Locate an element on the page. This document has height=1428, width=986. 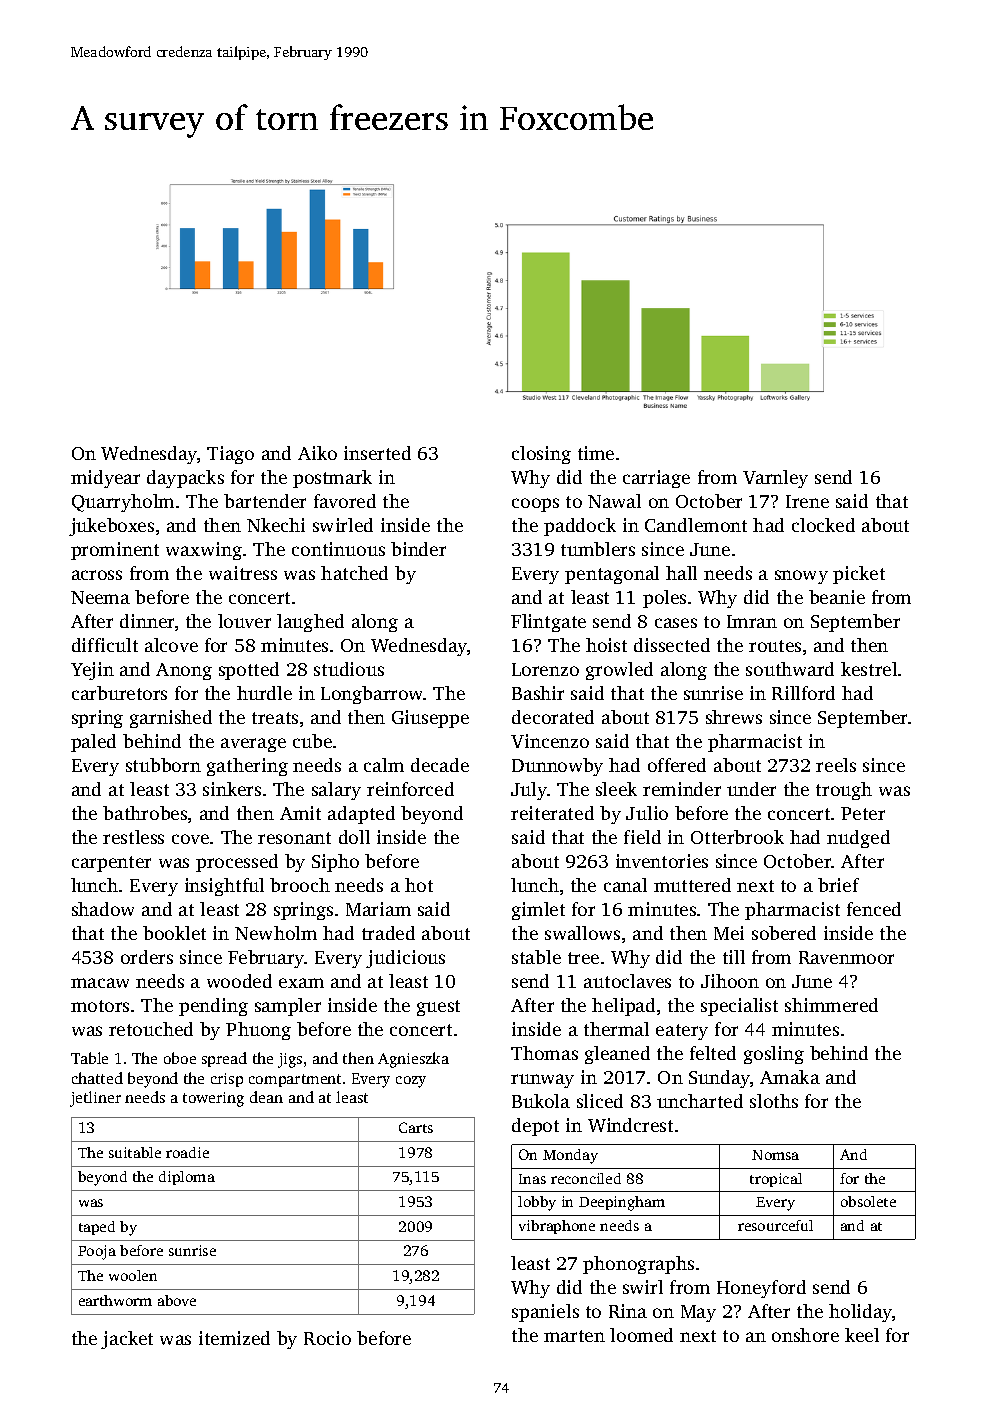
towering is located at coordinates (213, 1099).
